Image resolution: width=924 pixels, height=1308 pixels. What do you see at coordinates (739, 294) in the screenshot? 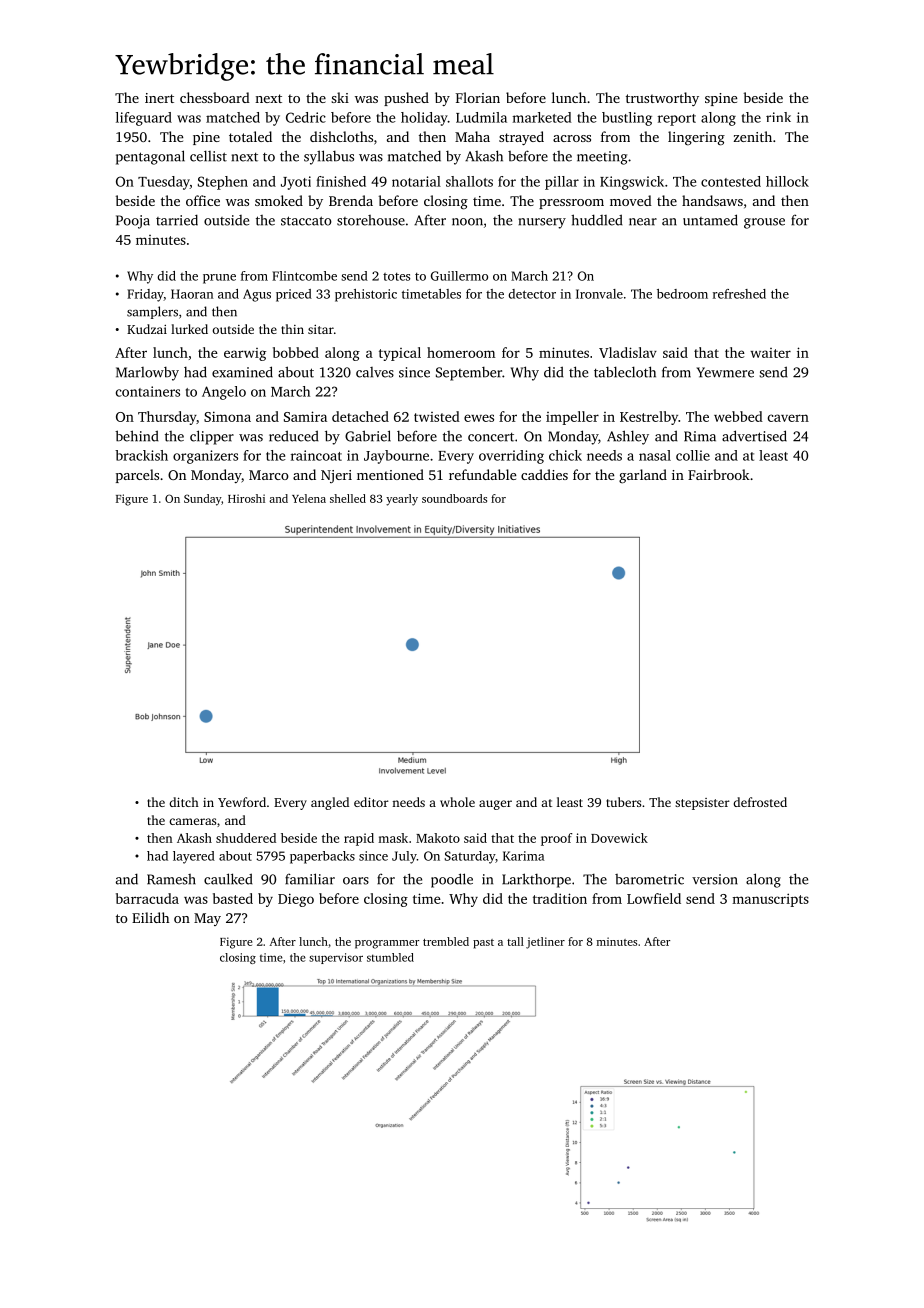
I see `refreshed` at bounding box center [739, 294].
